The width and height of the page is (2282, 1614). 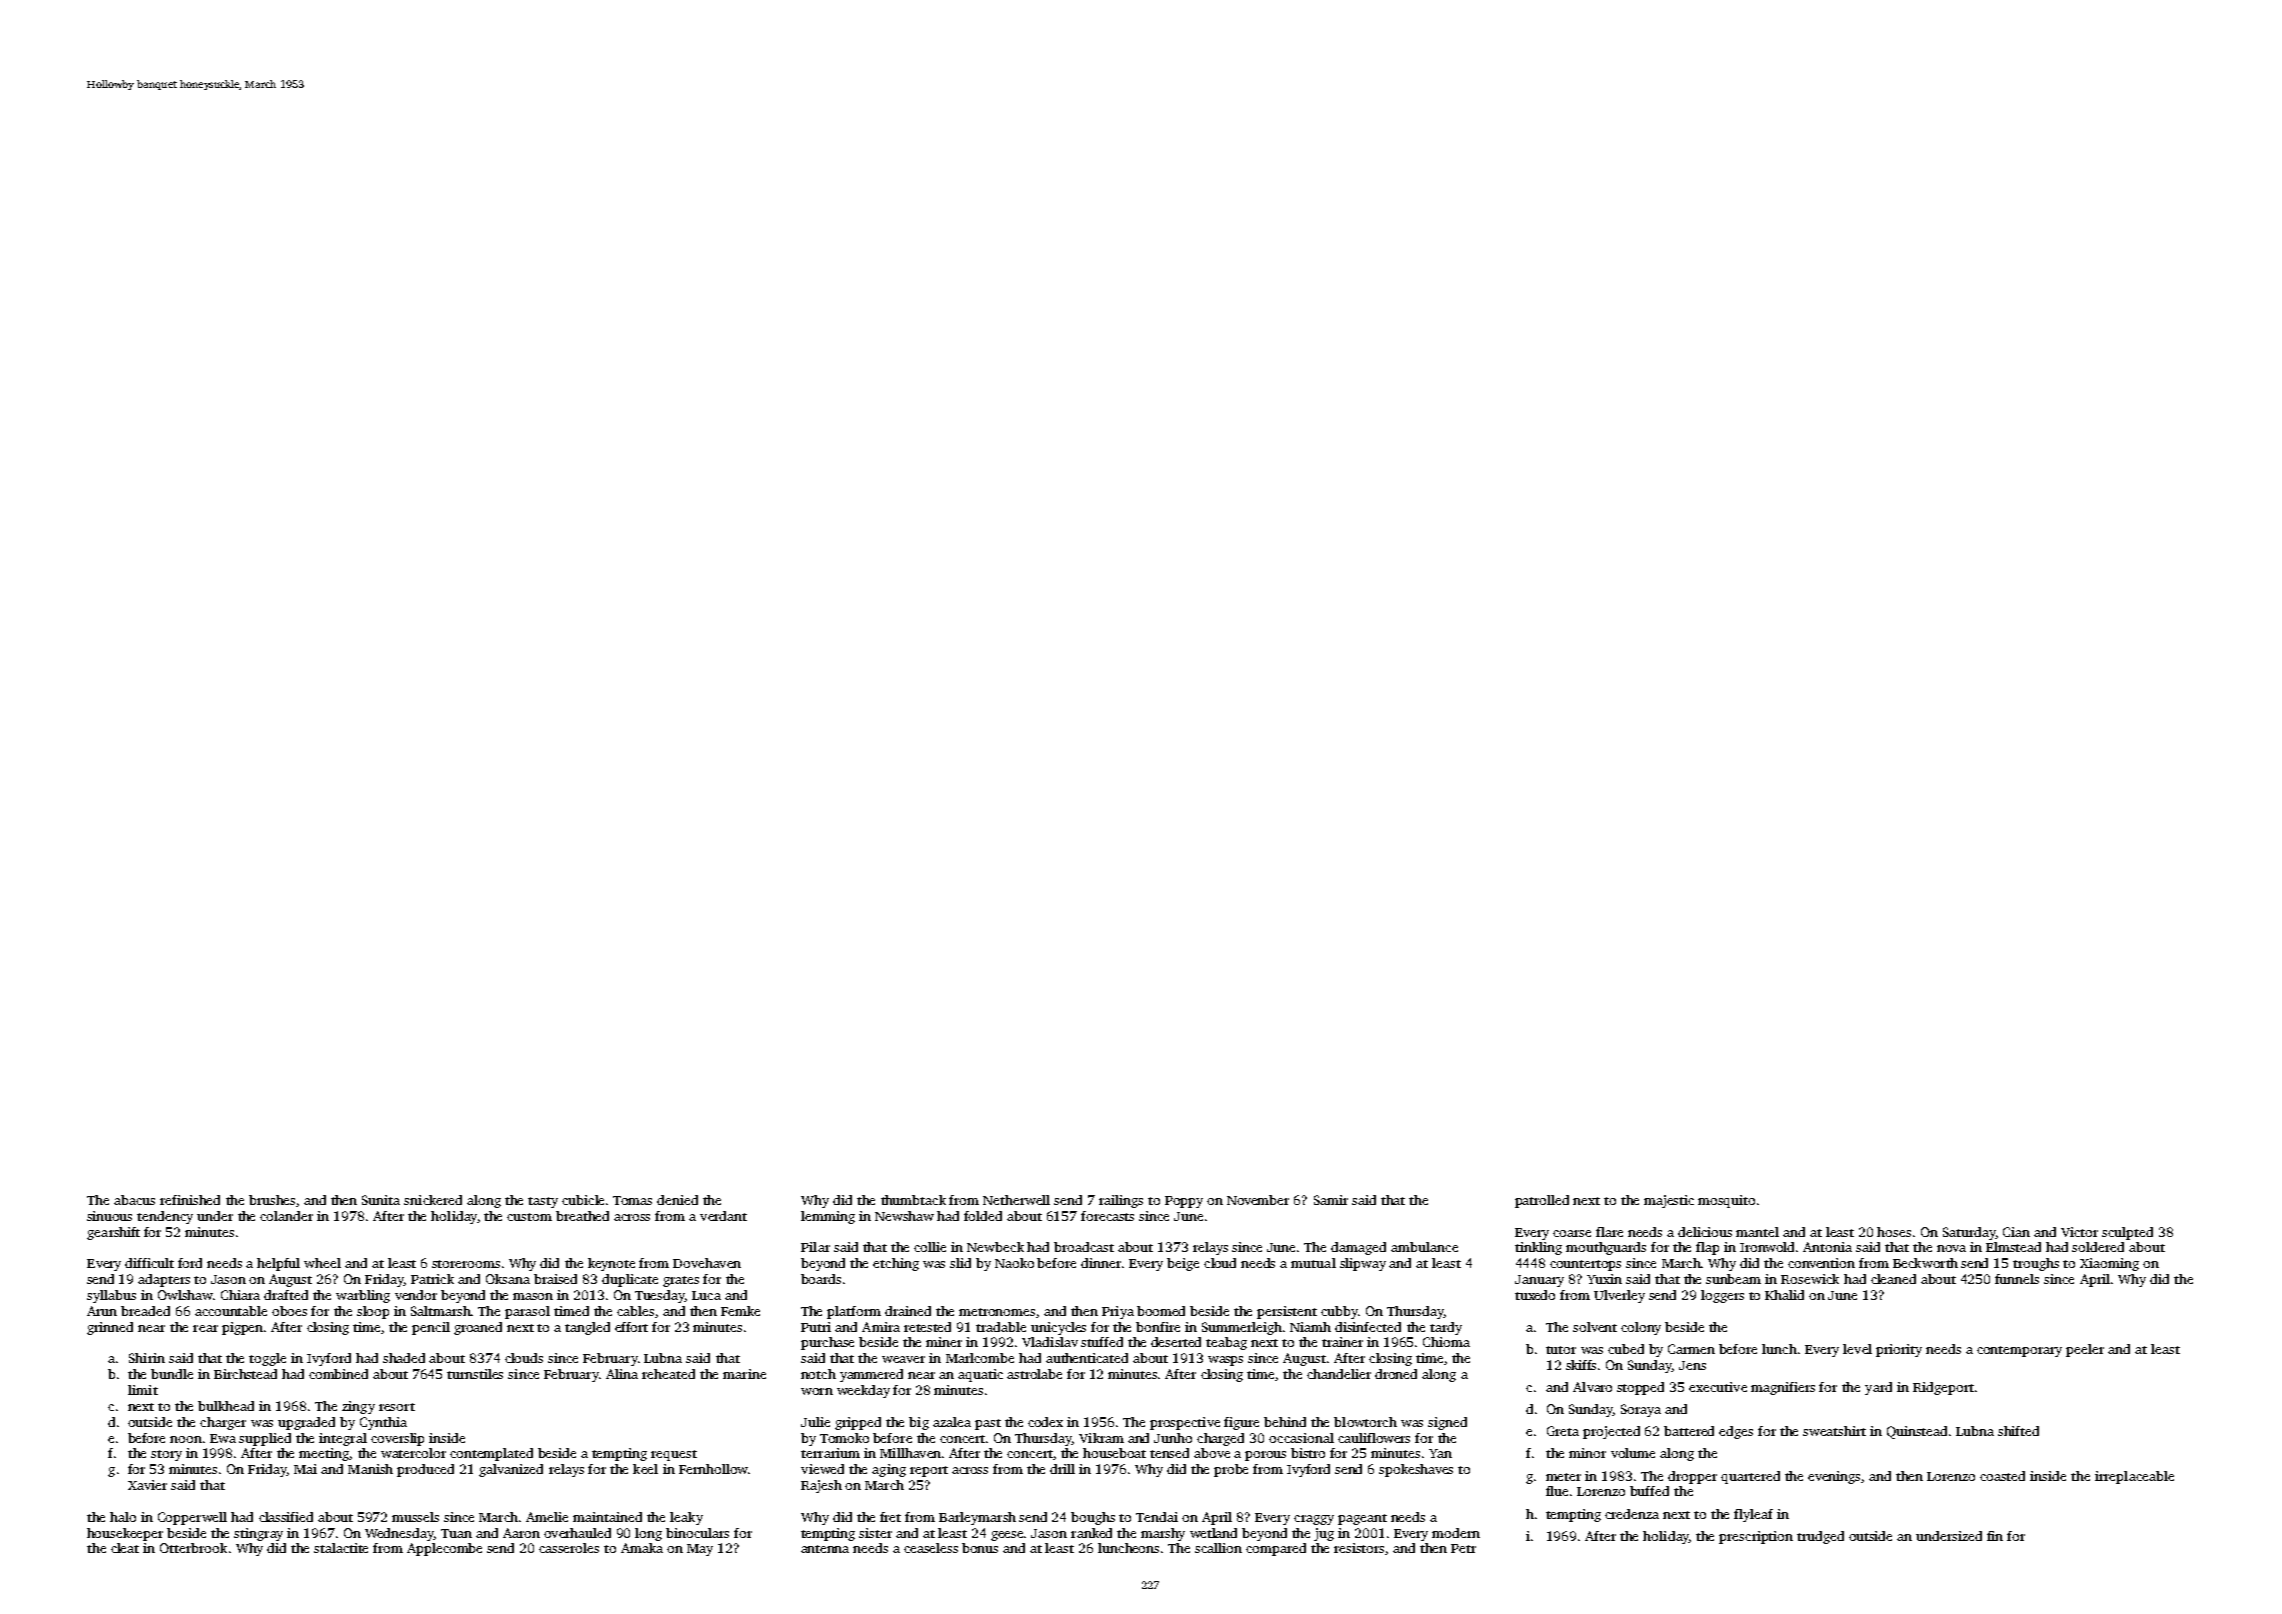 What do you see at coordinates (166, 1455) in the page?
I see `story` at bounding box center [166, 1455].
